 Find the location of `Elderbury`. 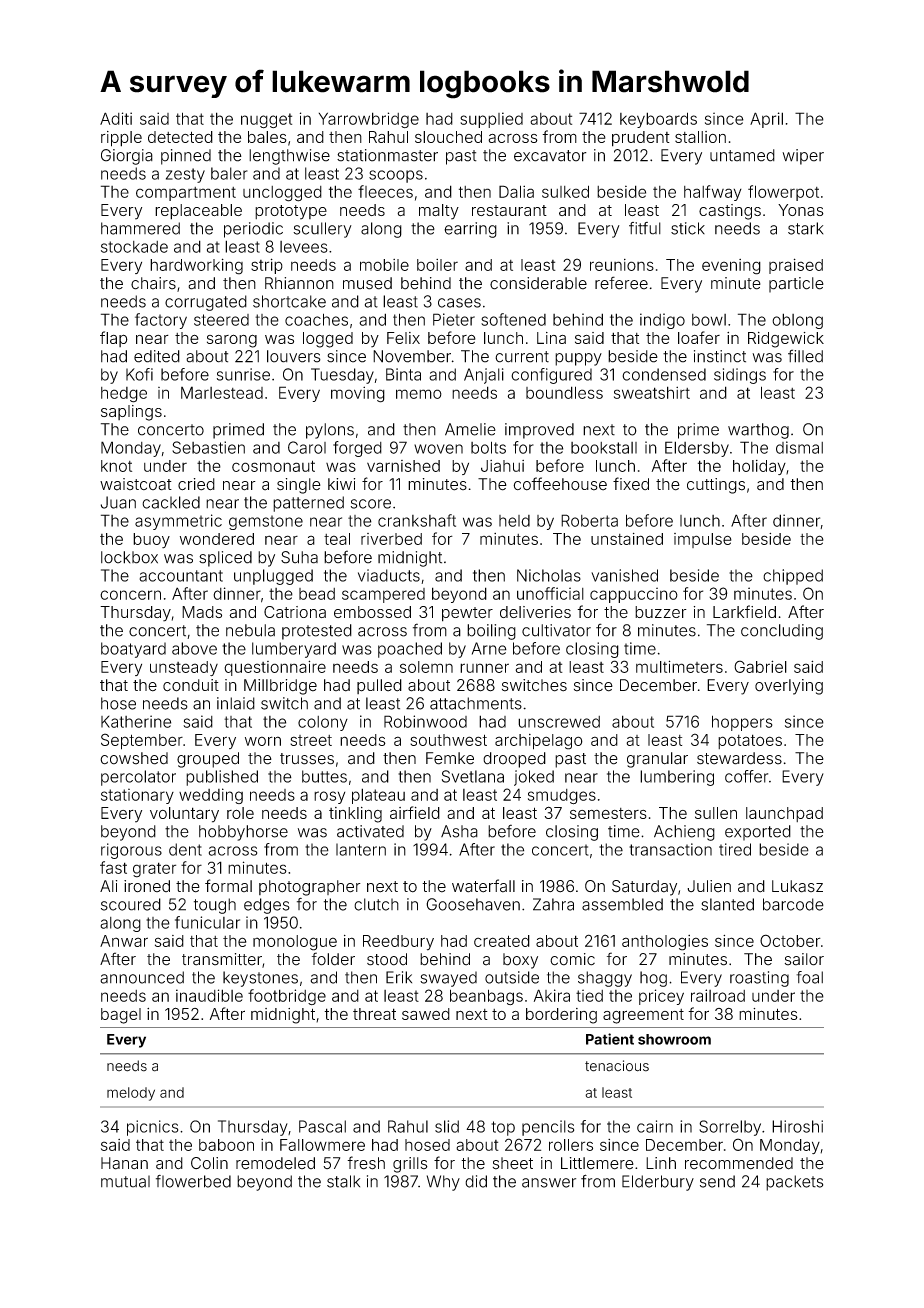

Elderbury is located at coordinates (658, 1183).
